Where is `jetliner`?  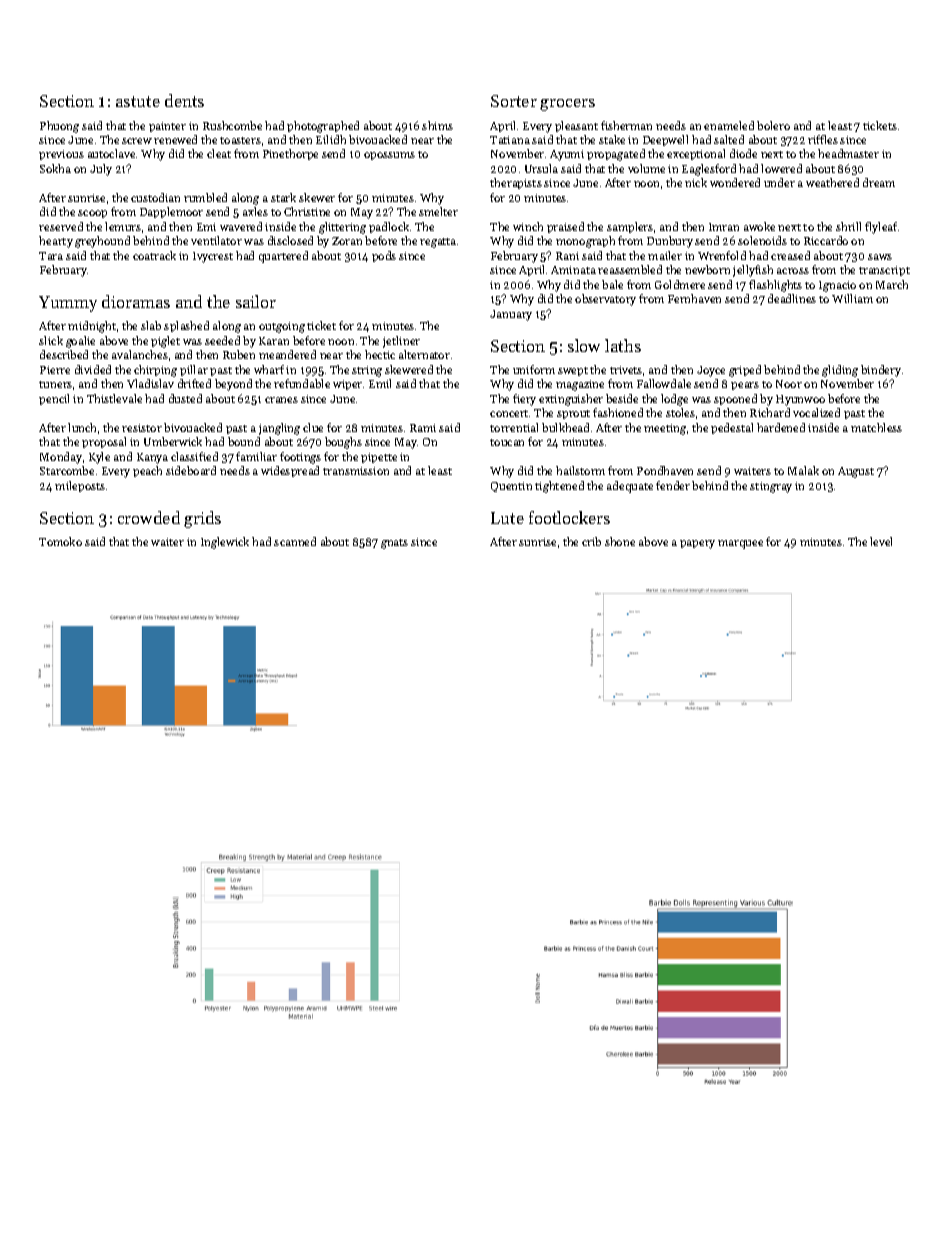 jetliner is located at coordinates (401, 342).
